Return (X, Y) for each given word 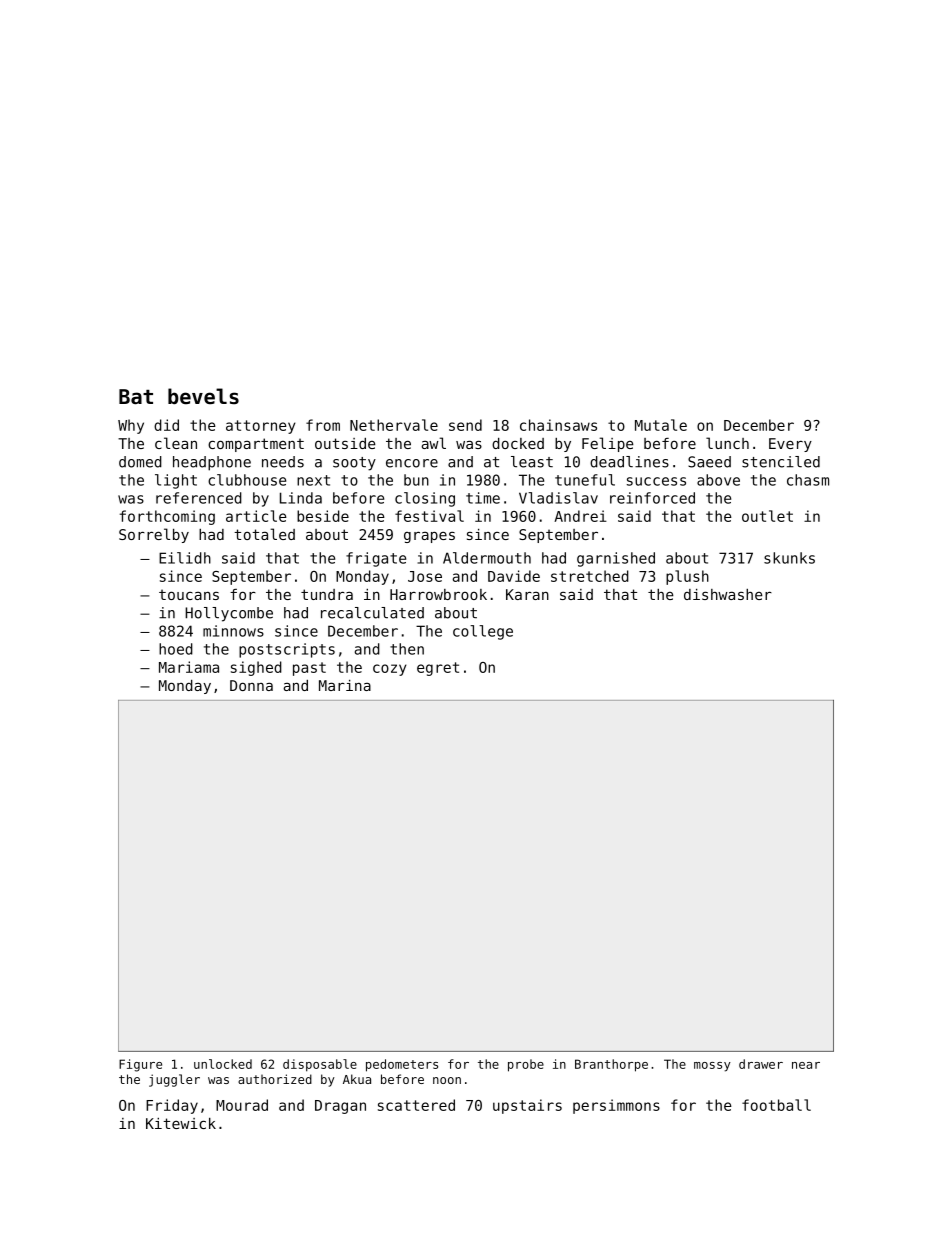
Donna (251, 685)
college (483, 632)
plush (687, 577)
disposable (320, 1065)
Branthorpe (611, 1065)
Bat (136, 397)
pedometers (402, 1065)
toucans (189, 594)
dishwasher (728, 594)
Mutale (661, 425)
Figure (140, 1065)
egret (438, 669)
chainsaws (558, 425)
